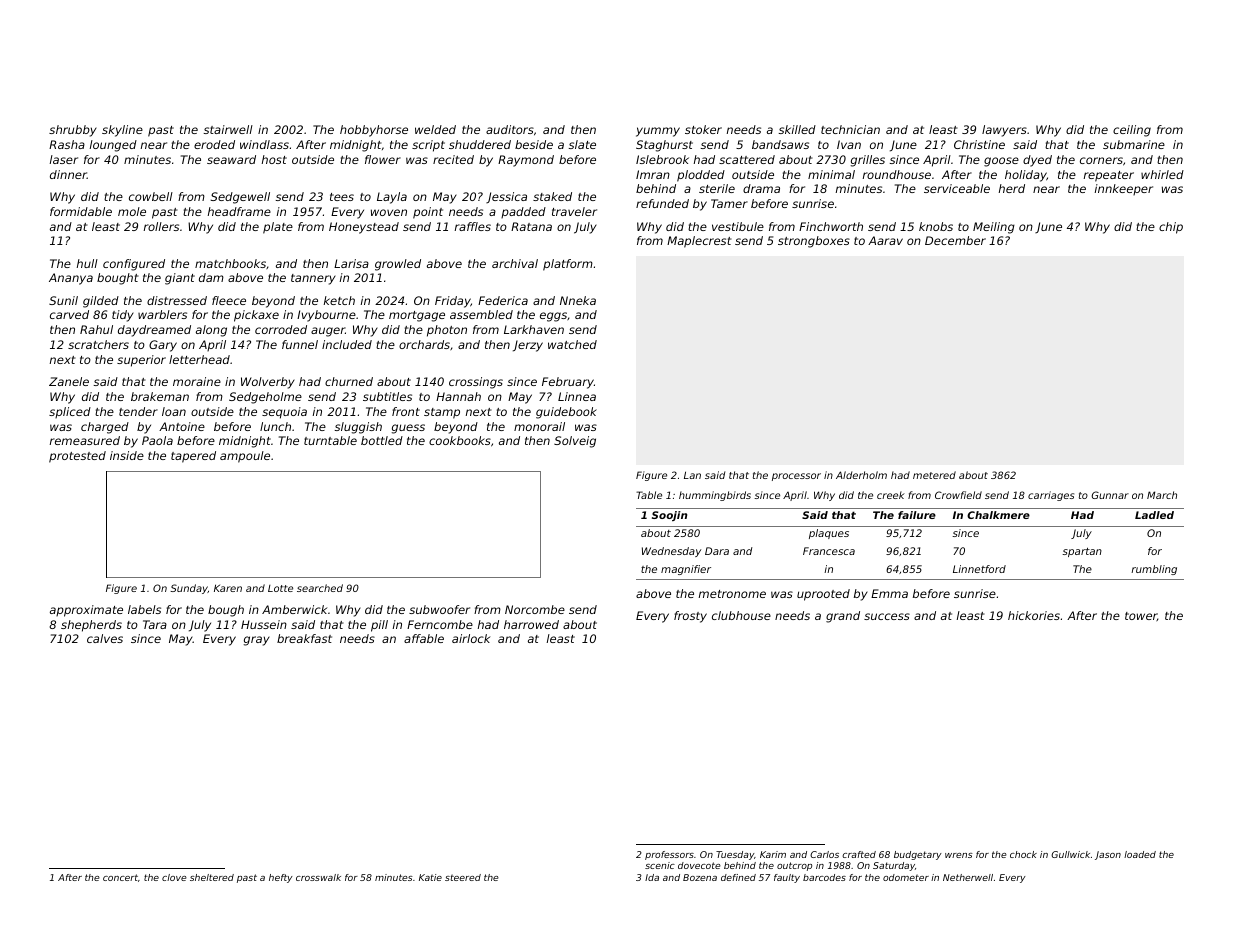 The width and height of the document is (1233, 952). Describe the element at coordinates (894, 866) in the document. I see `Saturday` at that location.
